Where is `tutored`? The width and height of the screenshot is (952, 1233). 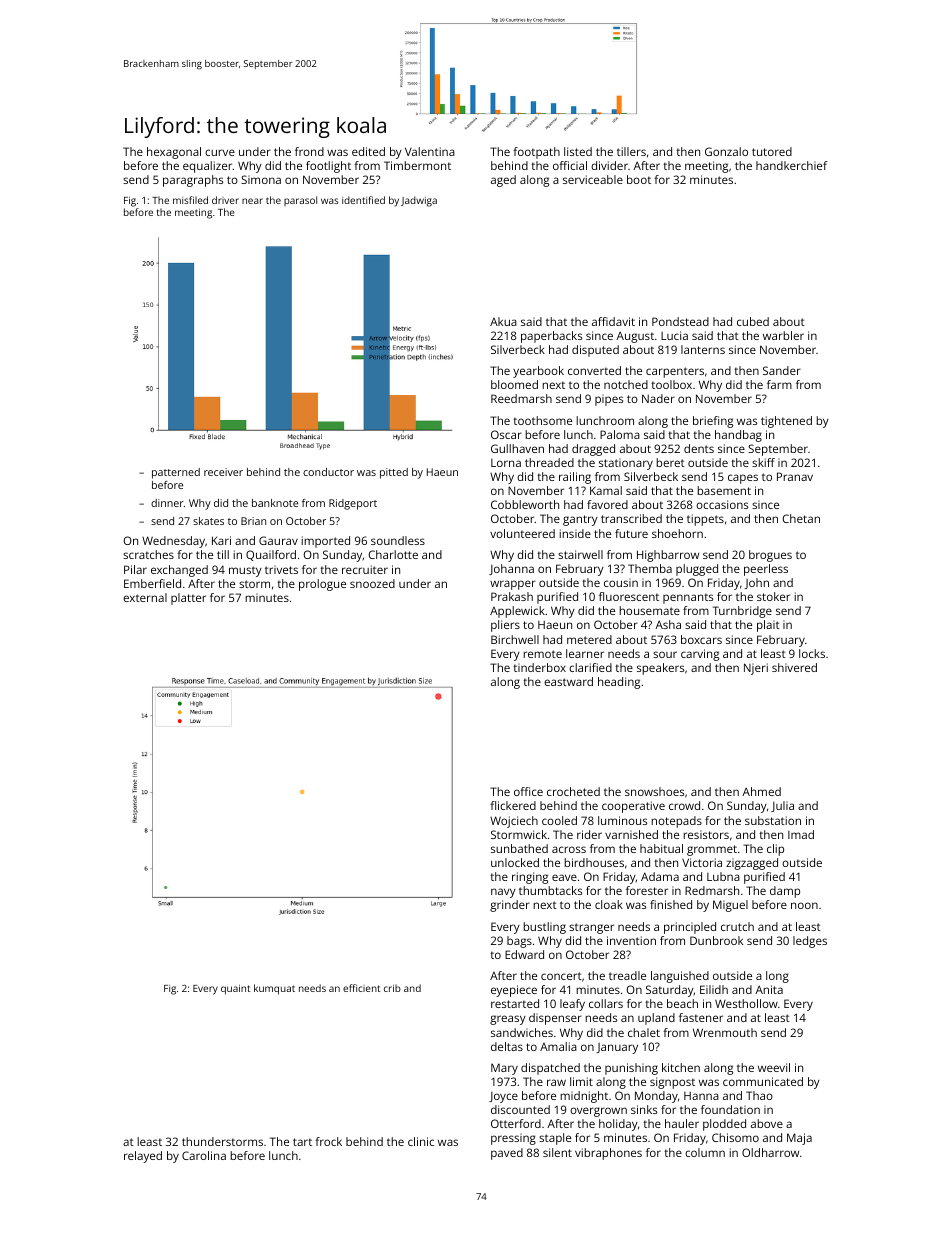 tutored is located at coordinates (772, 151).
